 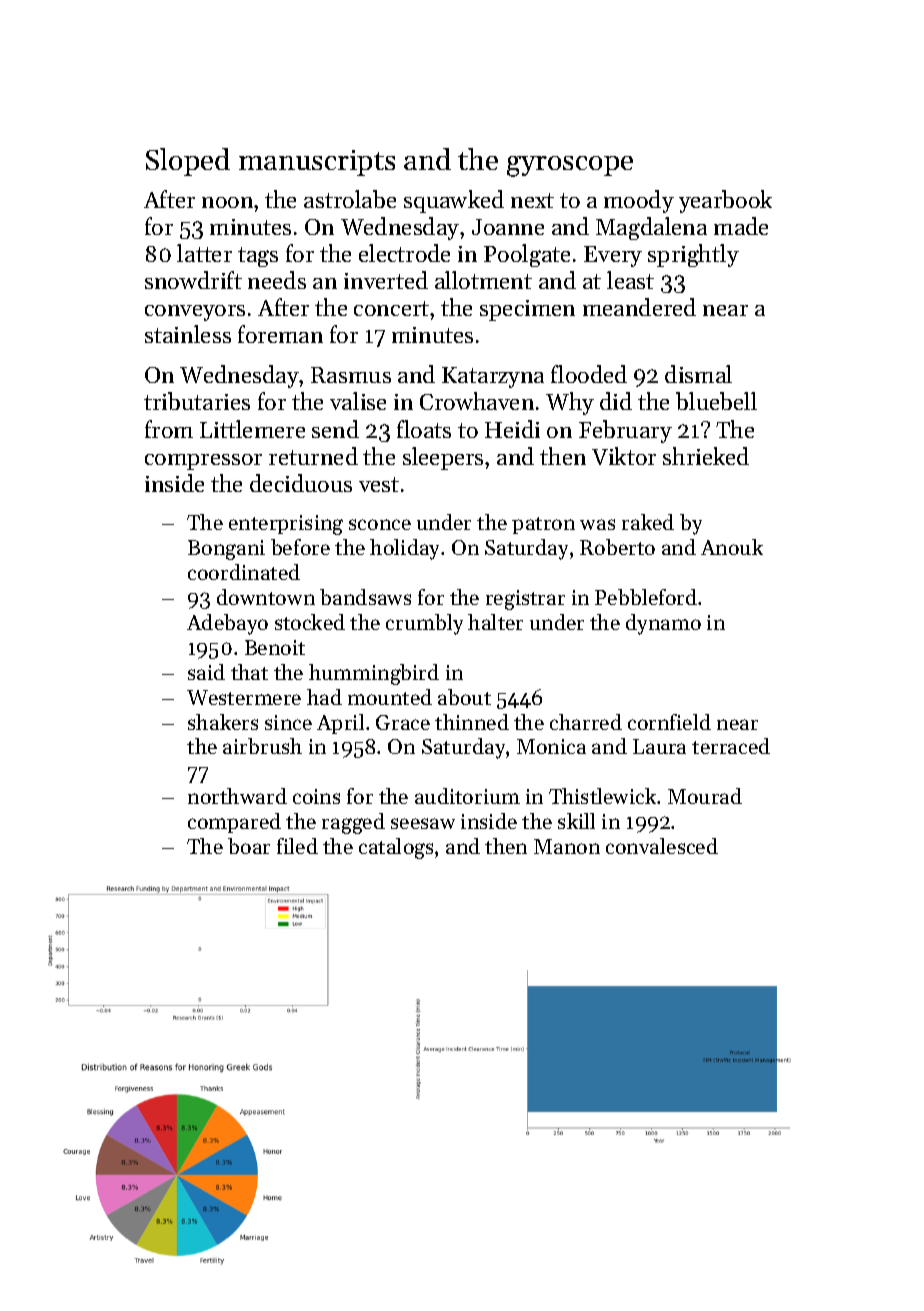 What do you see at coordinates (706, 456) in the document?
I see `shrieked` at bounding box center [706, 456].
